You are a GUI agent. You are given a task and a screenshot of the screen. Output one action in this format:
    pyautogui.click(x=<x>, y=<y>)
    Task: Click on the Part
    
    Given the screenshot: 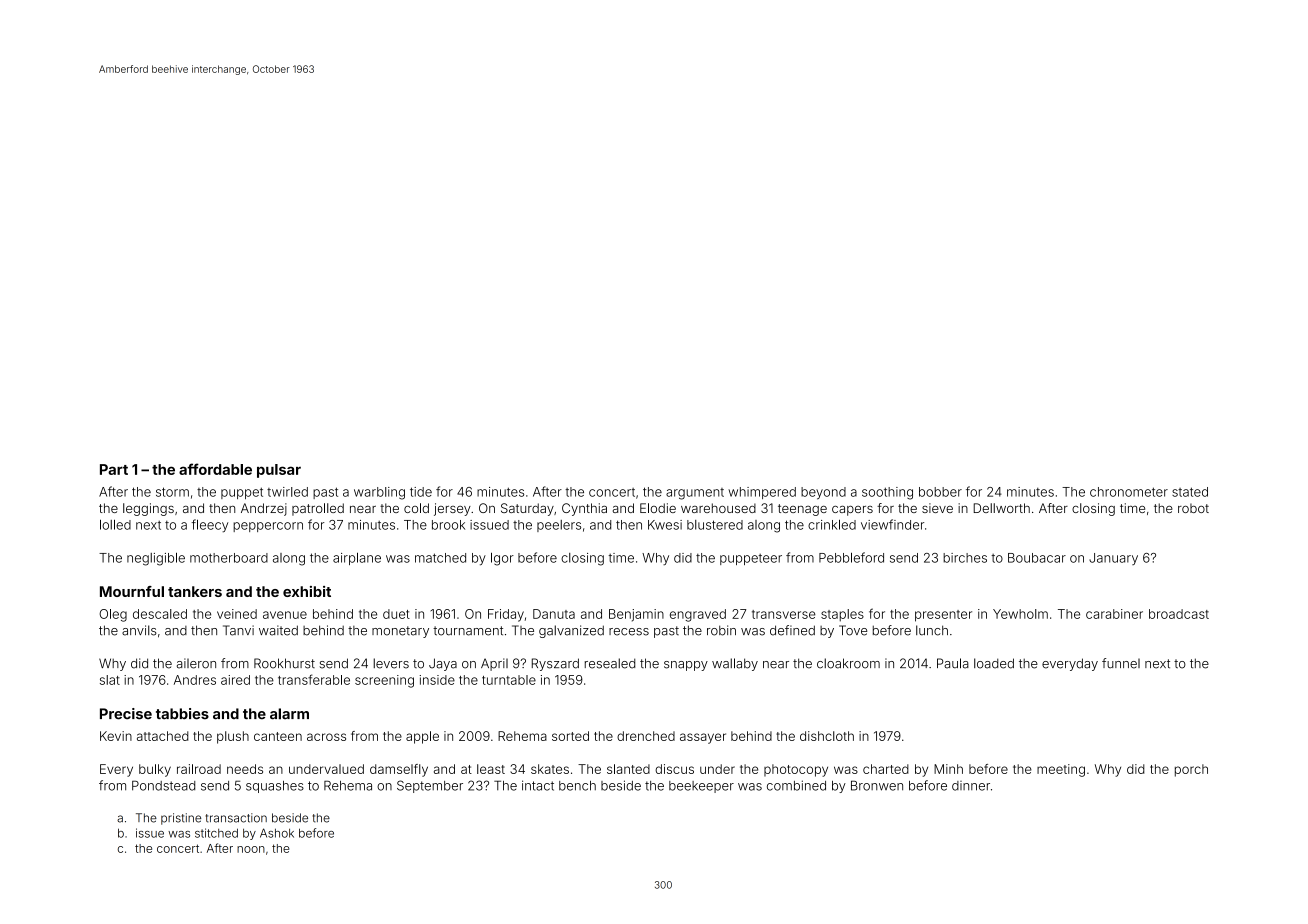 What is the action you would take?
    pyautogui.click(x=114, y=469)
